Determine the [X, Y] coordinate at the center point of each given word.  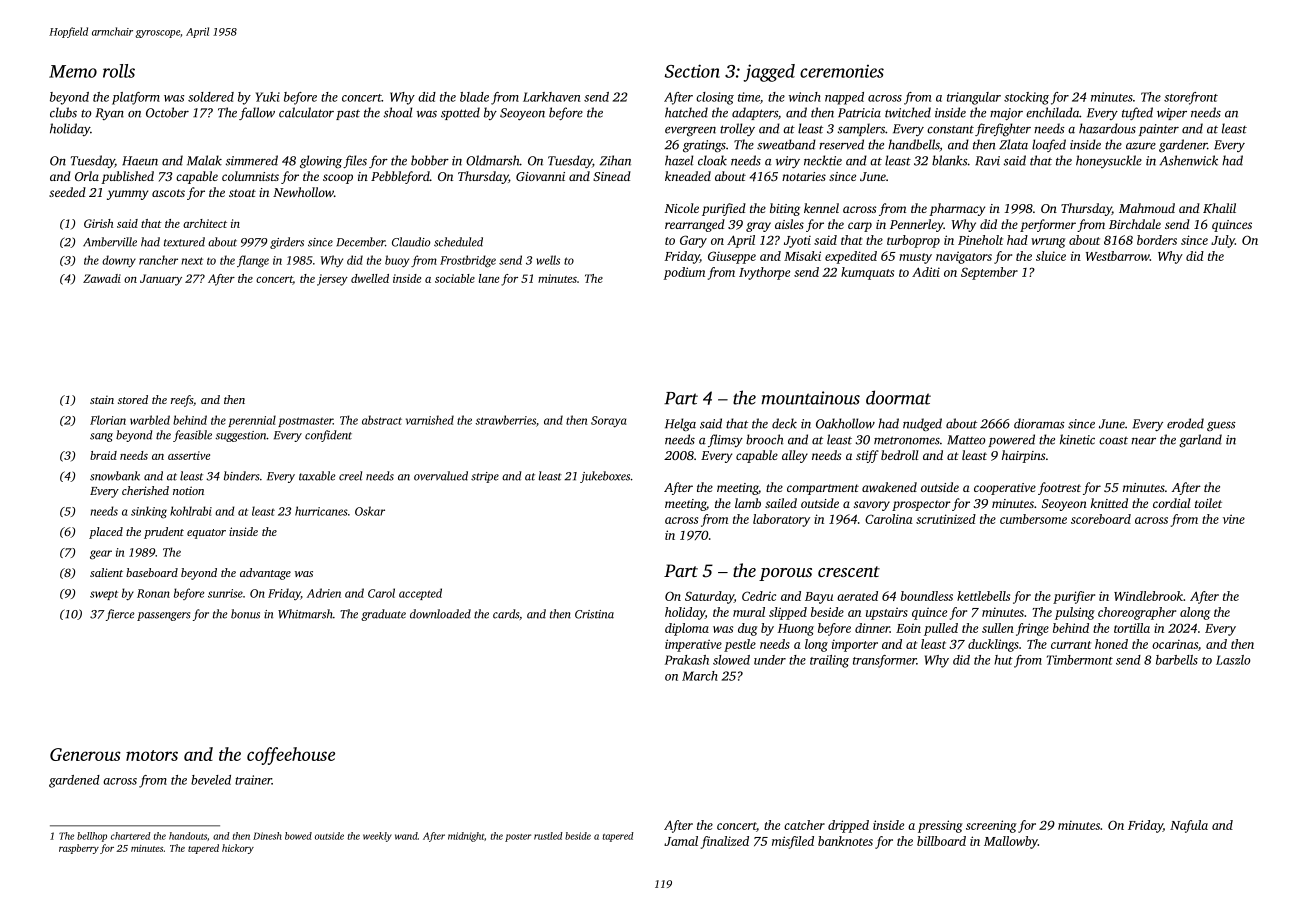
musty [915, 258]
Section [692, 71]
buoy [397, 261]
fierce [120, 615]
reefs [182, 401]
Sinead [612, 176]
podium [684, 273]
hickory [238, 849]
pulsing [1075, 613]
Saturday [709, 597]
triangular [974, 98]
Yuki [268, 97]
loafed [1049, 145]
